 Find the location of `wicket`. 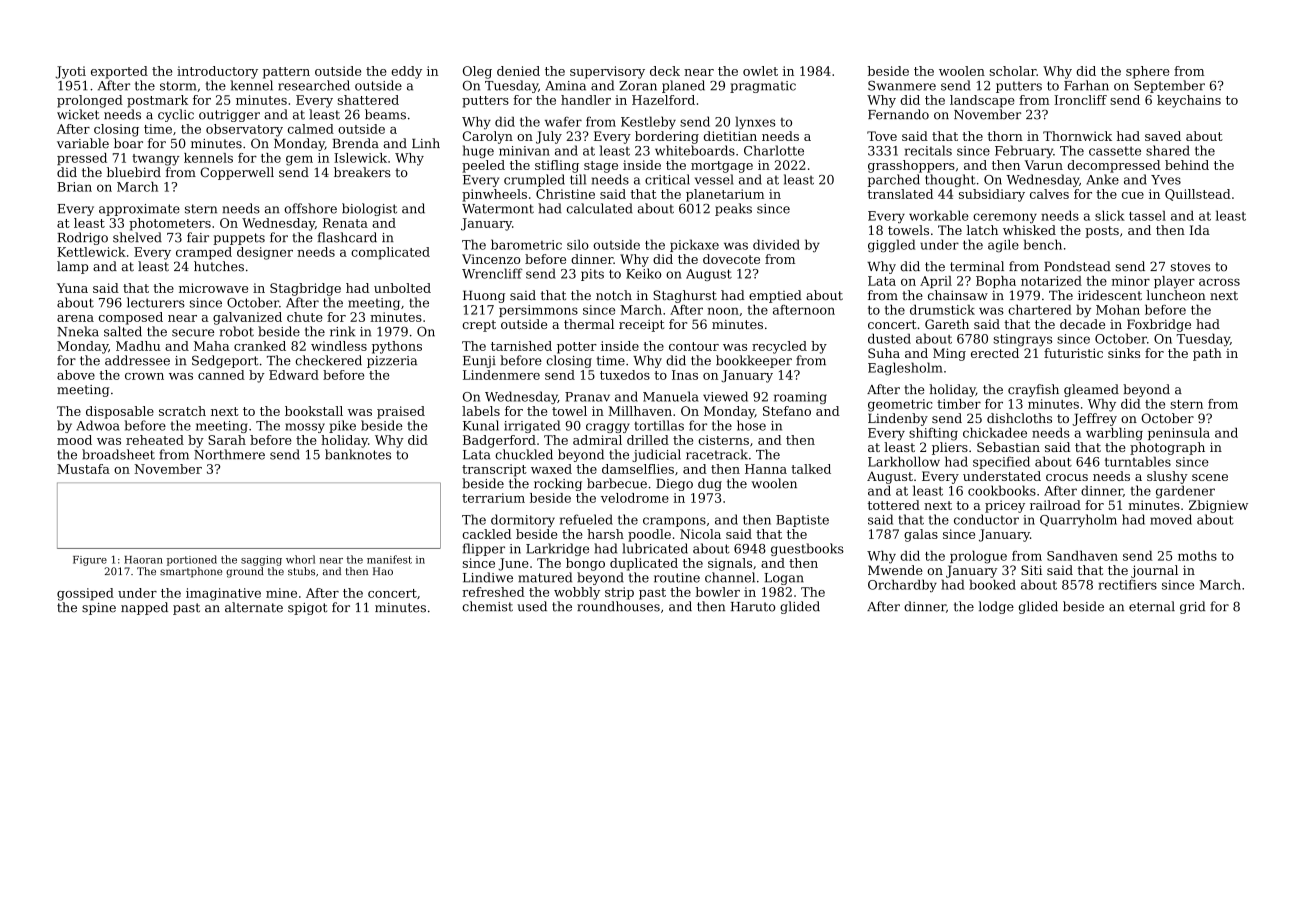

wicket is located at coordinates (78, 114).
